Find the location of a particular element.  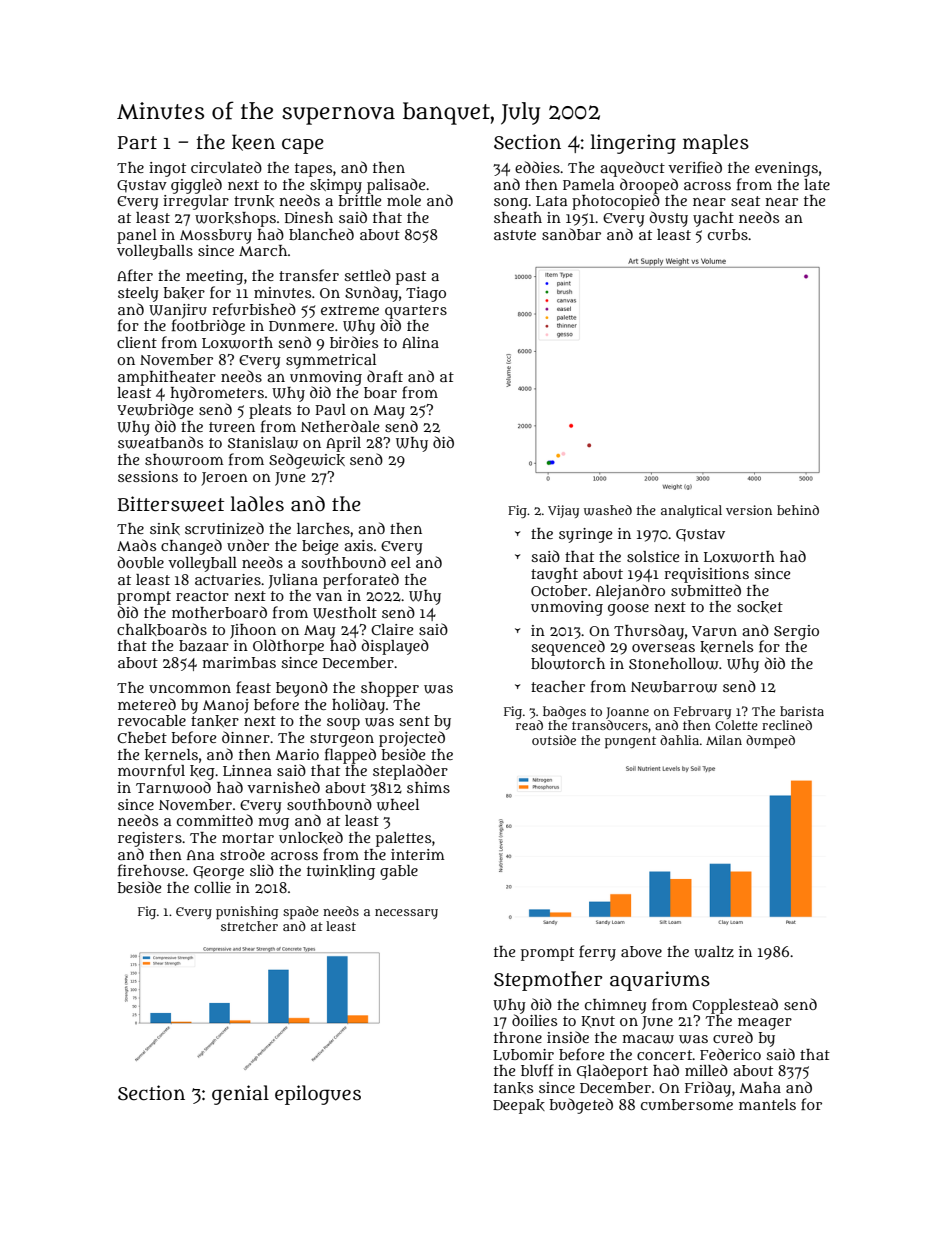

larches is located at coordinates (323, 528).
